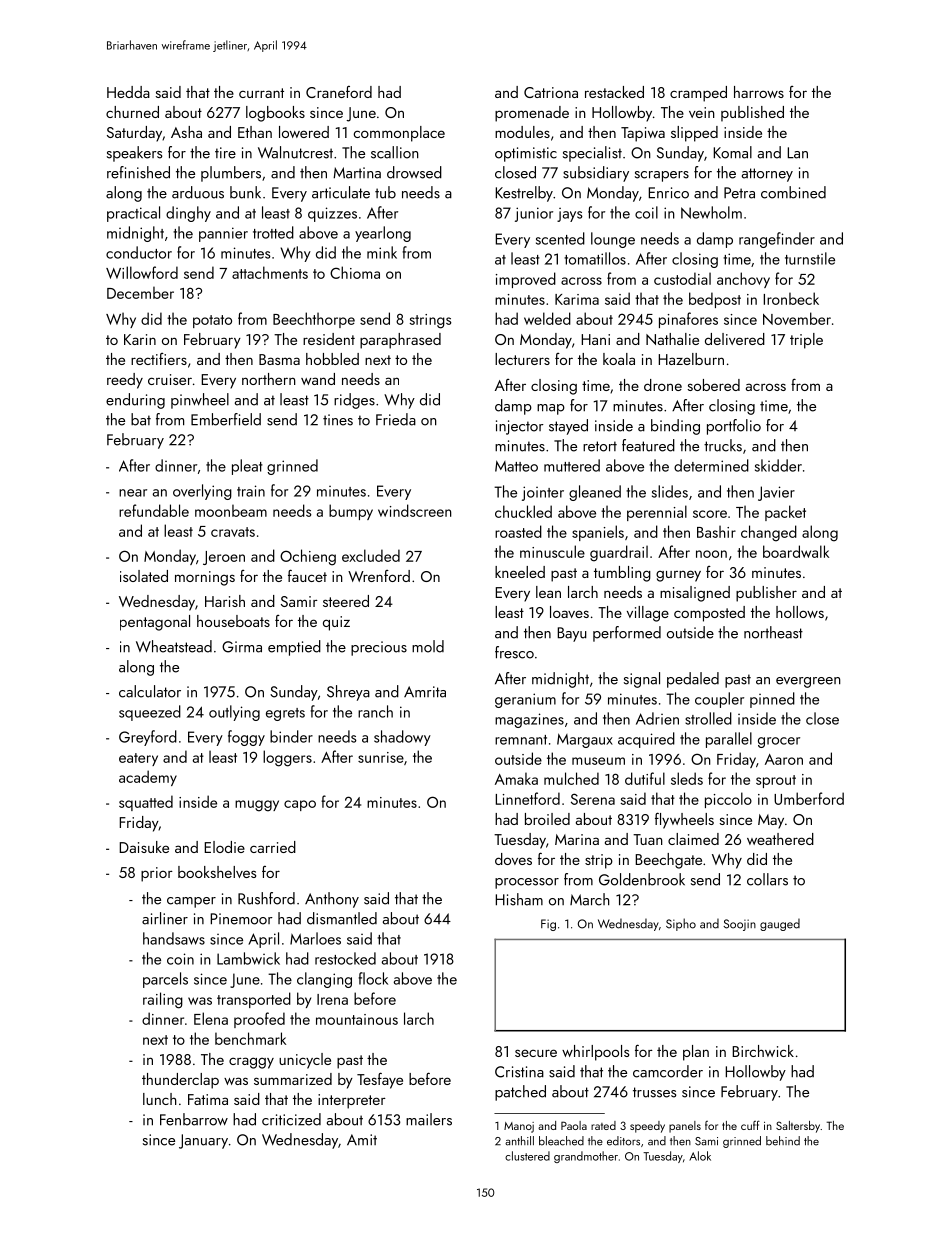 Image resolution: width=952 pixels, height=1233 pixels. What do you see at coordinates (778, 465) in the screenshot?
I see `skidder` at bounding box center [778, 465].
